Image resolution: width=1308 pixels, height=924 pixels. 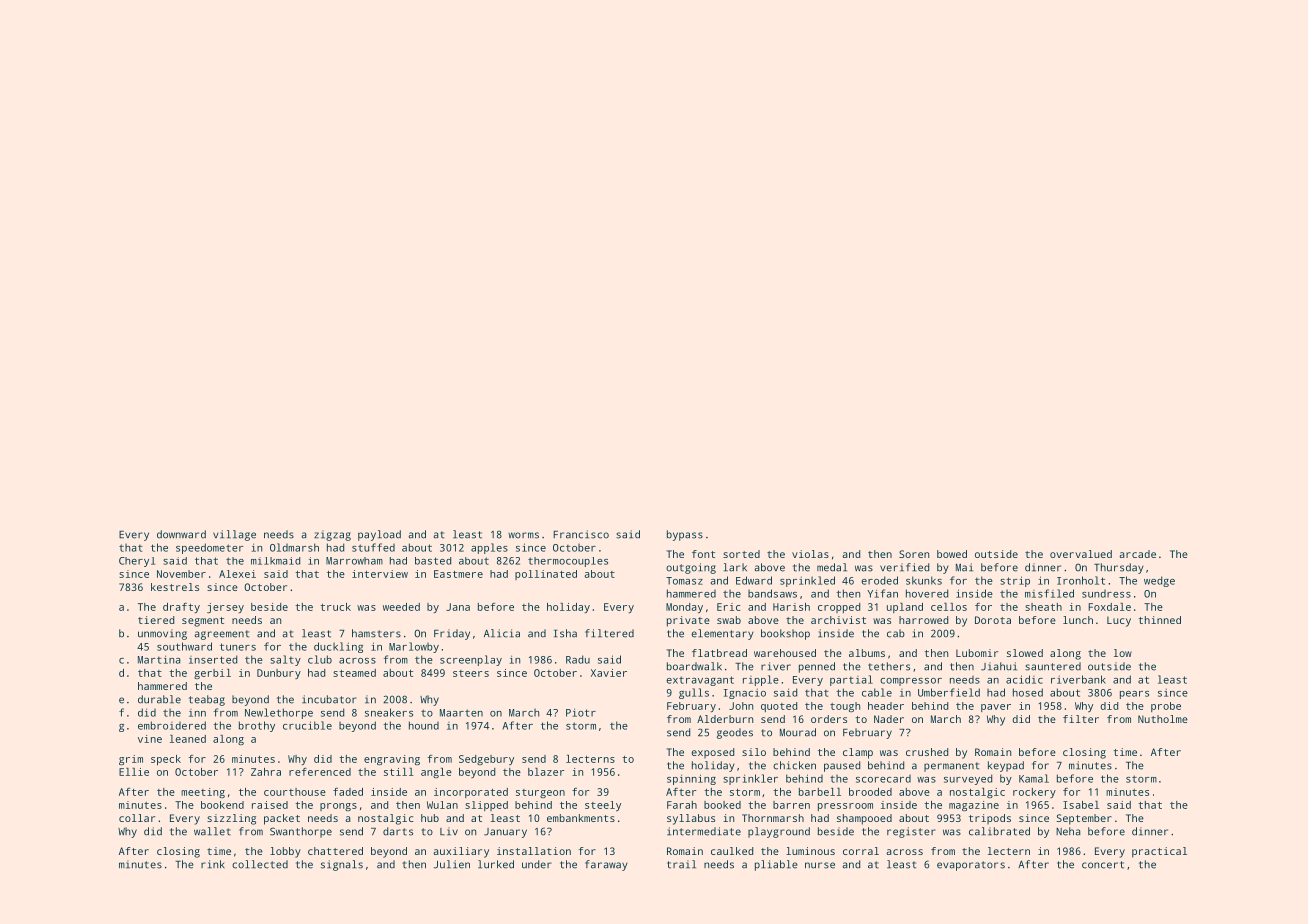 What do you see at coordinates (754, 580) in the document?
I see `Edward` at bounding box center [754, 580].
